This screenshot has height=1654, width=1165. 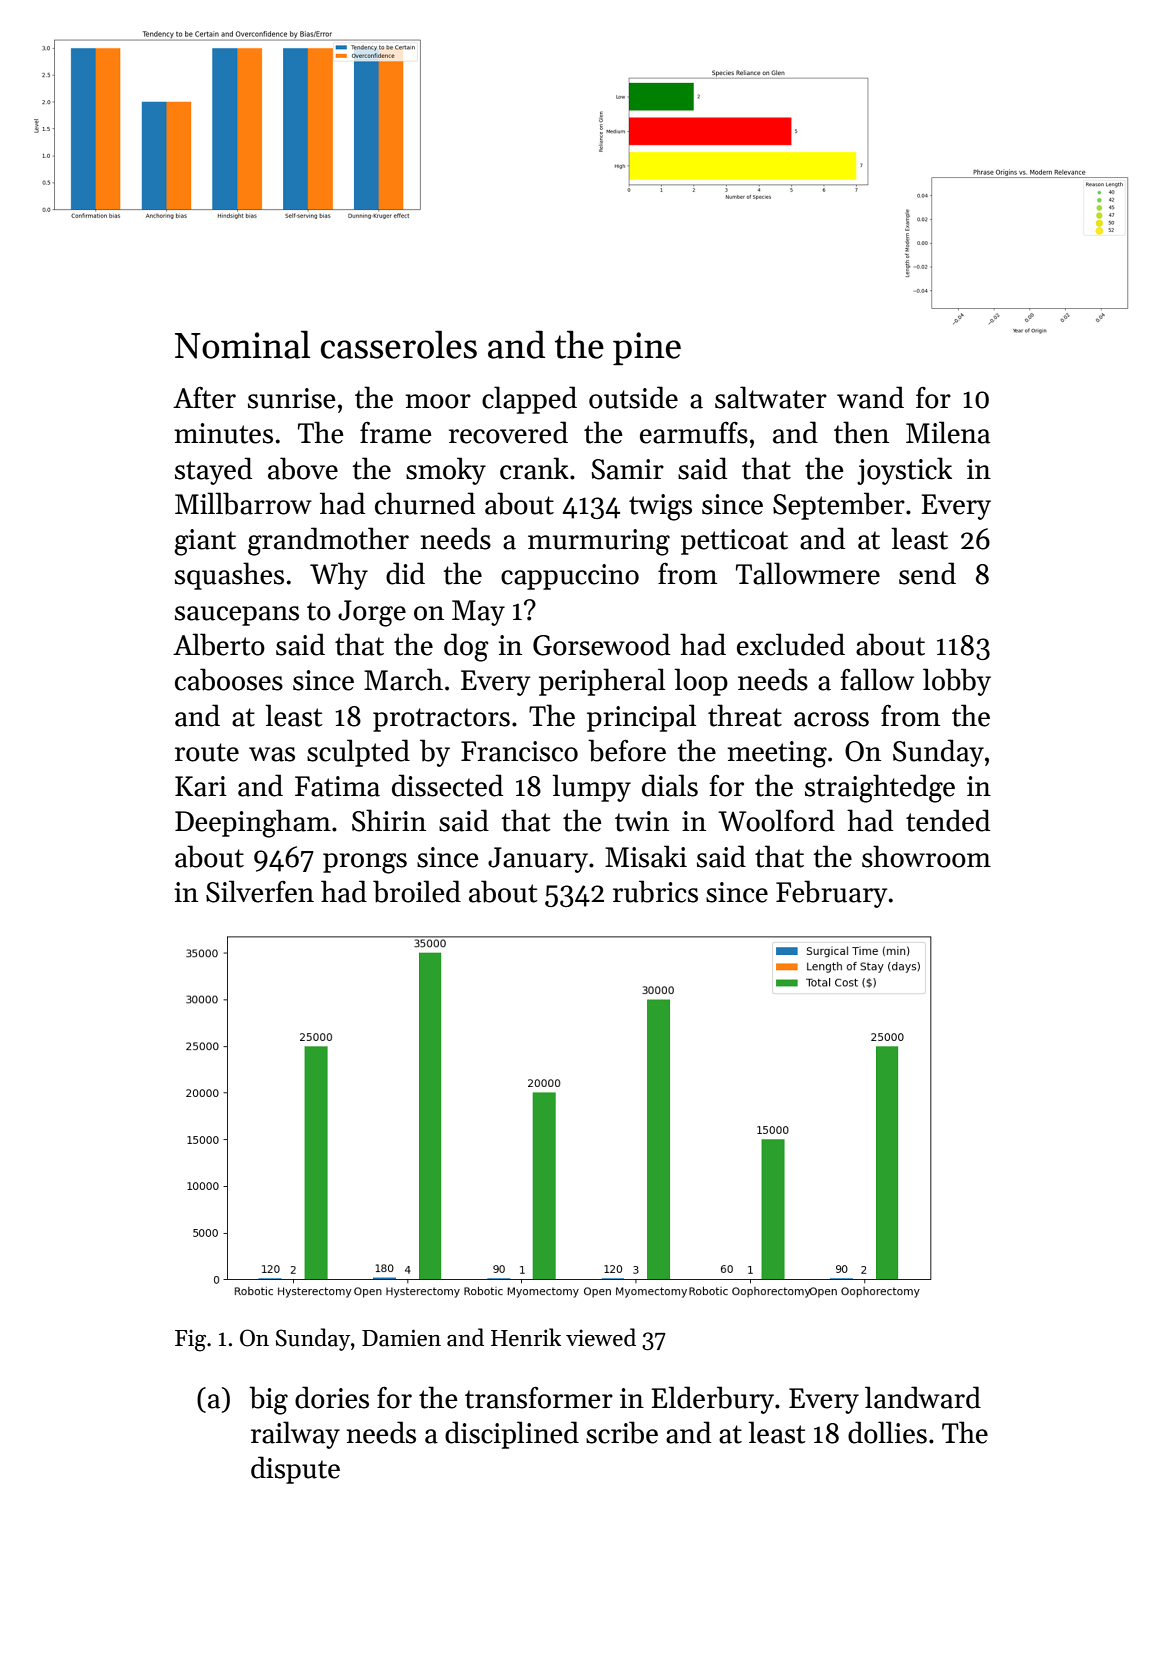 What do you see at coordinates (337, 786) in the screenshot?
I see `Fatima` at bounding box center [337, 786].
